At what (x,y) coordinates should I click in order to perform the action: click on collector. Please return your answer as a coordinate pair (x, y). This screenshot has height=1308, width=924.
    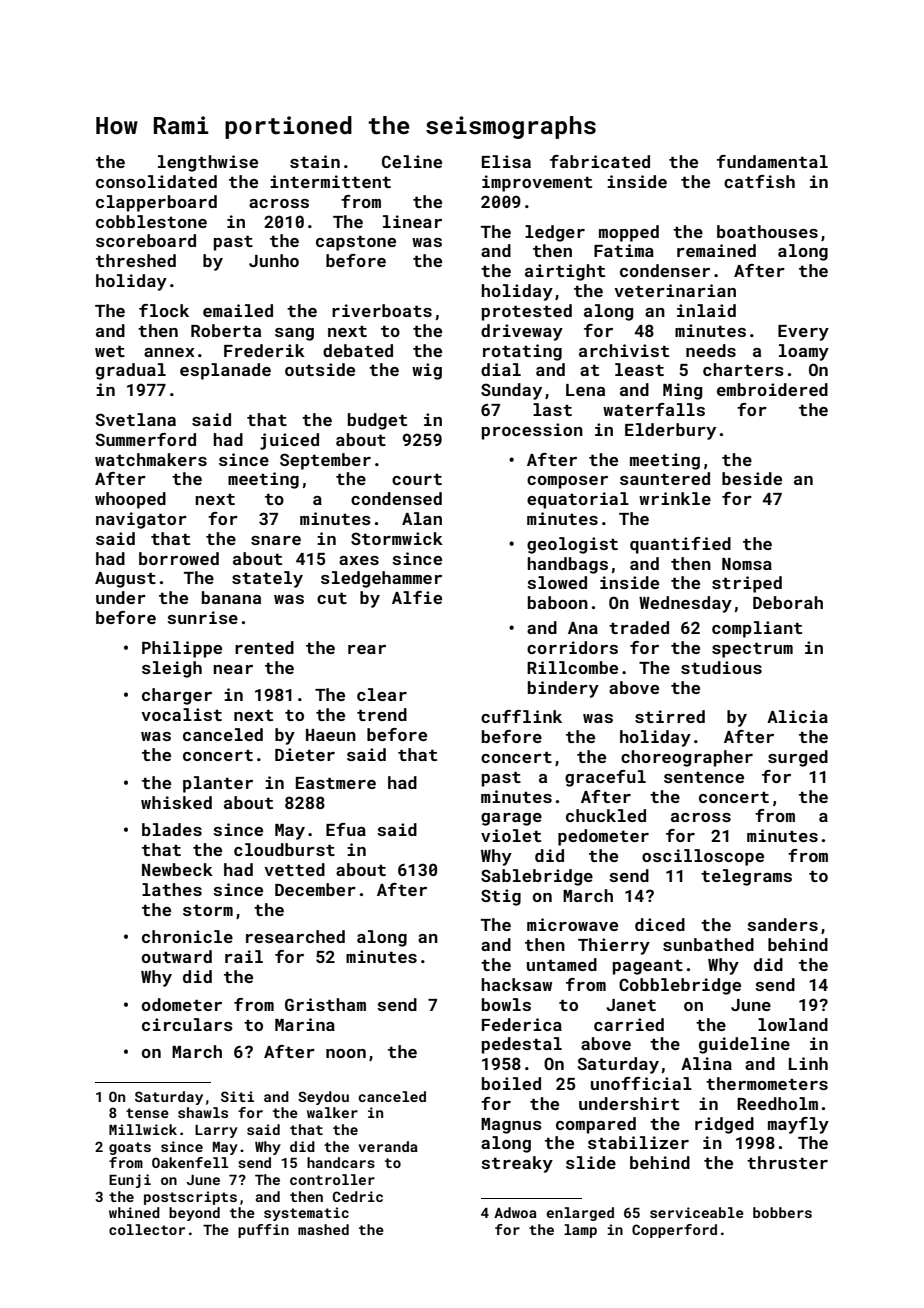
    Looking at the image, I should click on (147, 1229).
